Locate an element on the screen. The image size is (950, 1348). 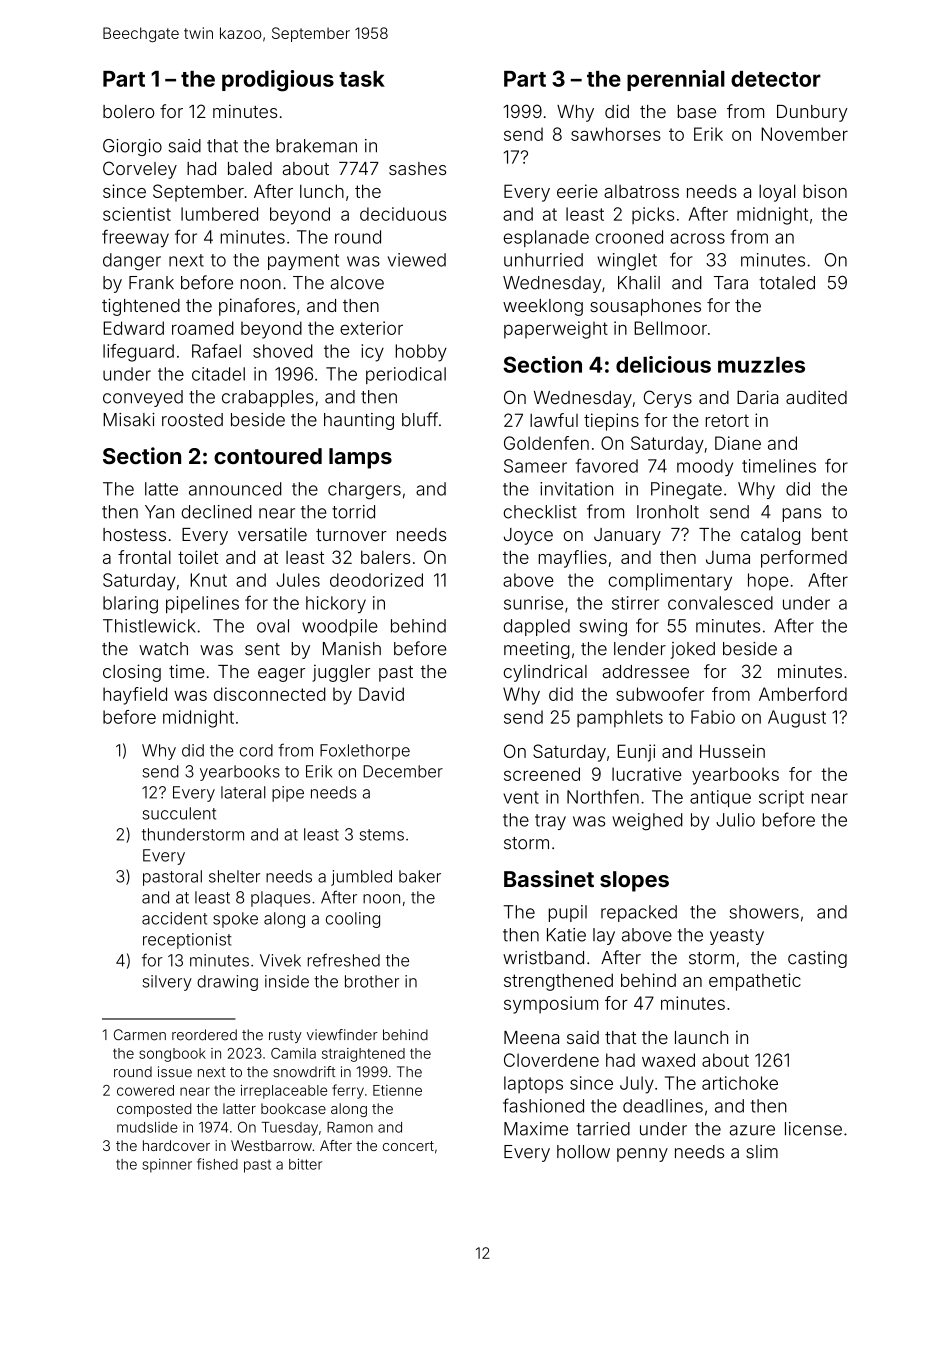
addressee is located at coordinates (646, 671).
